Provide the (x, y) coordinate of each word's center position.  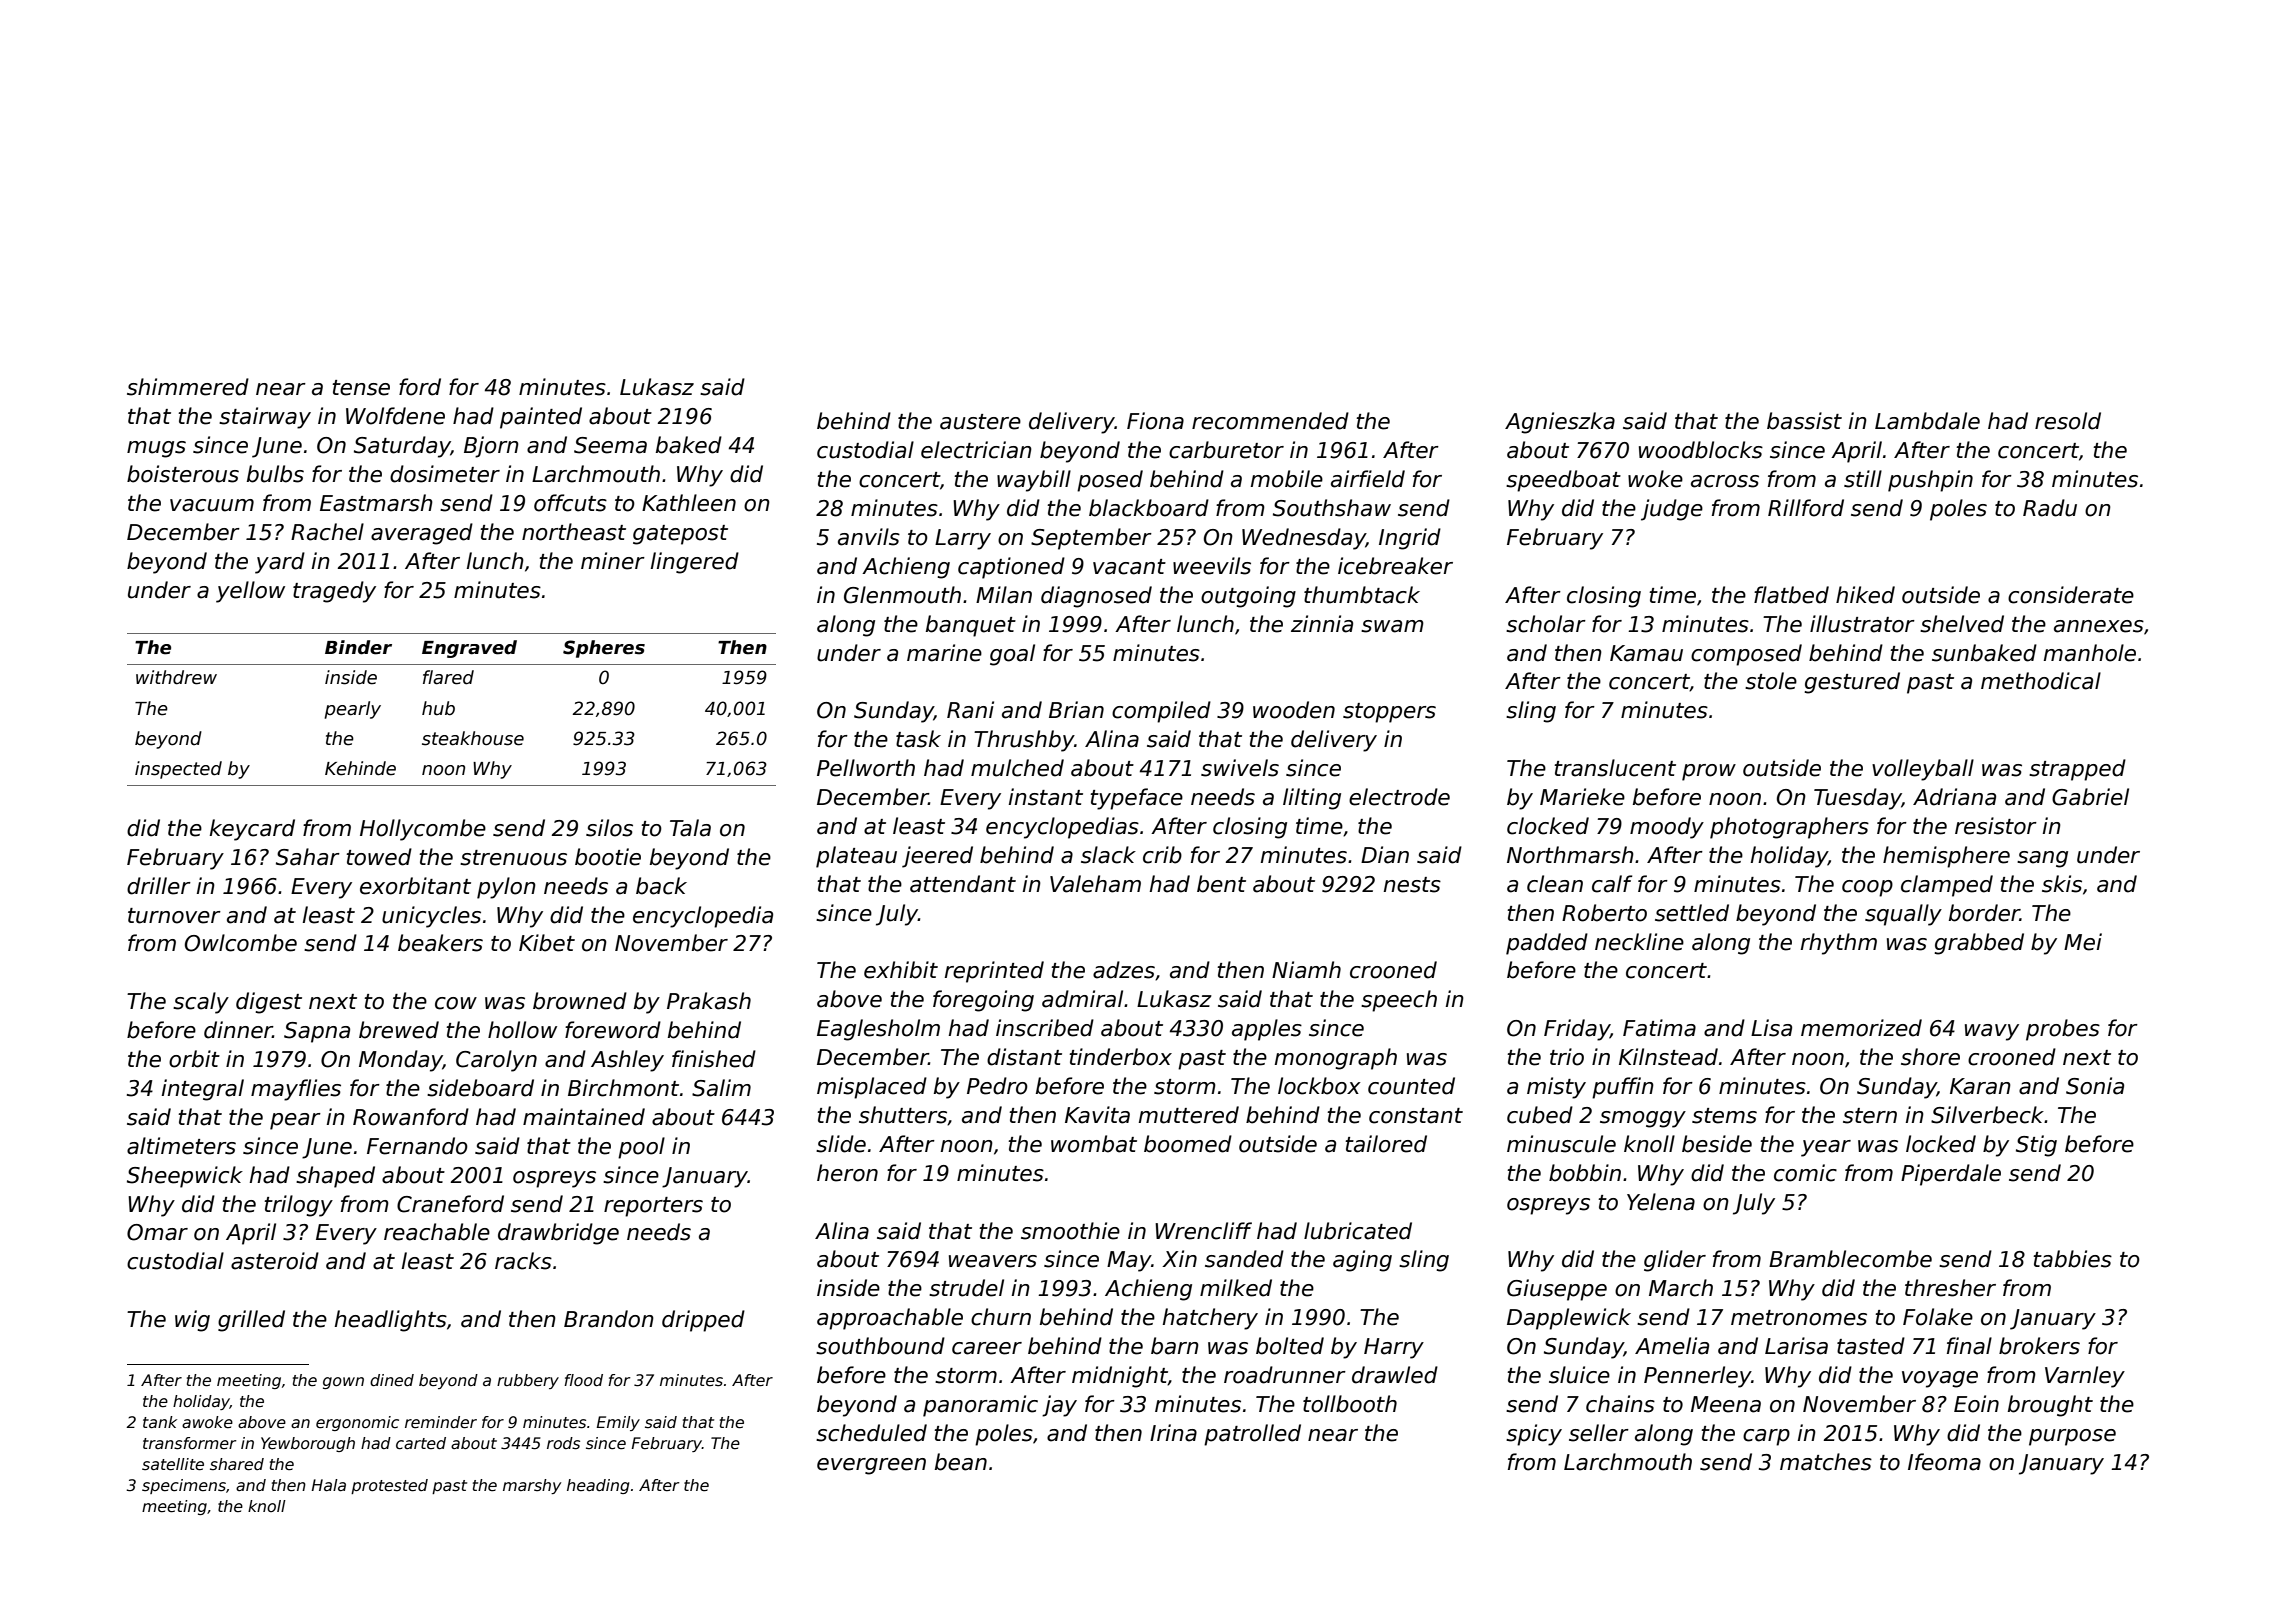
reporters (653, 1207)
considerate (2071, 595)
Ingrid (1410, 539)
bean (961, 1462)
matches (1826, 1462)
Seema (610, 445)
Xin (1179, 1258)
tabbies (2072, 1259)
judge (1672, 510)
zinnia (1322, 624)
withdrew (176, 677)
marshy (532, 1486)
